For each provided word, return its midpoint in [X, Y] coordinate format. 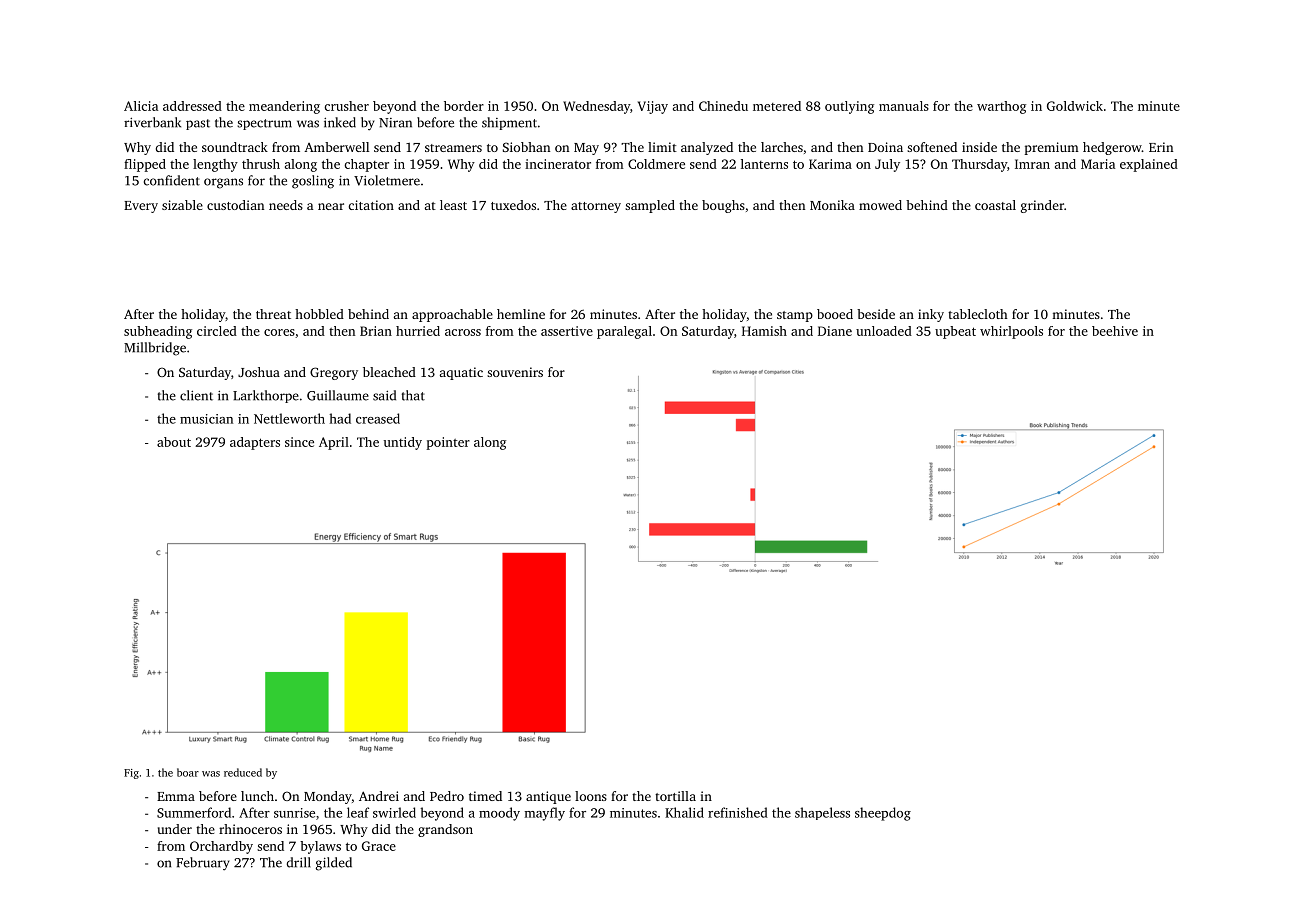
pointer [448, 443]
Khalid [684, 812]
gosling [313, 182]
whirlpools [1011, 332]
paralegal [624, 332]
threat [273, 314]
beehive [1115, 331]
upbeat [955, 332]
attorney [596, 207]
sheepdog [883, 814]
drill [299, 862]
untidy [403, 443]
